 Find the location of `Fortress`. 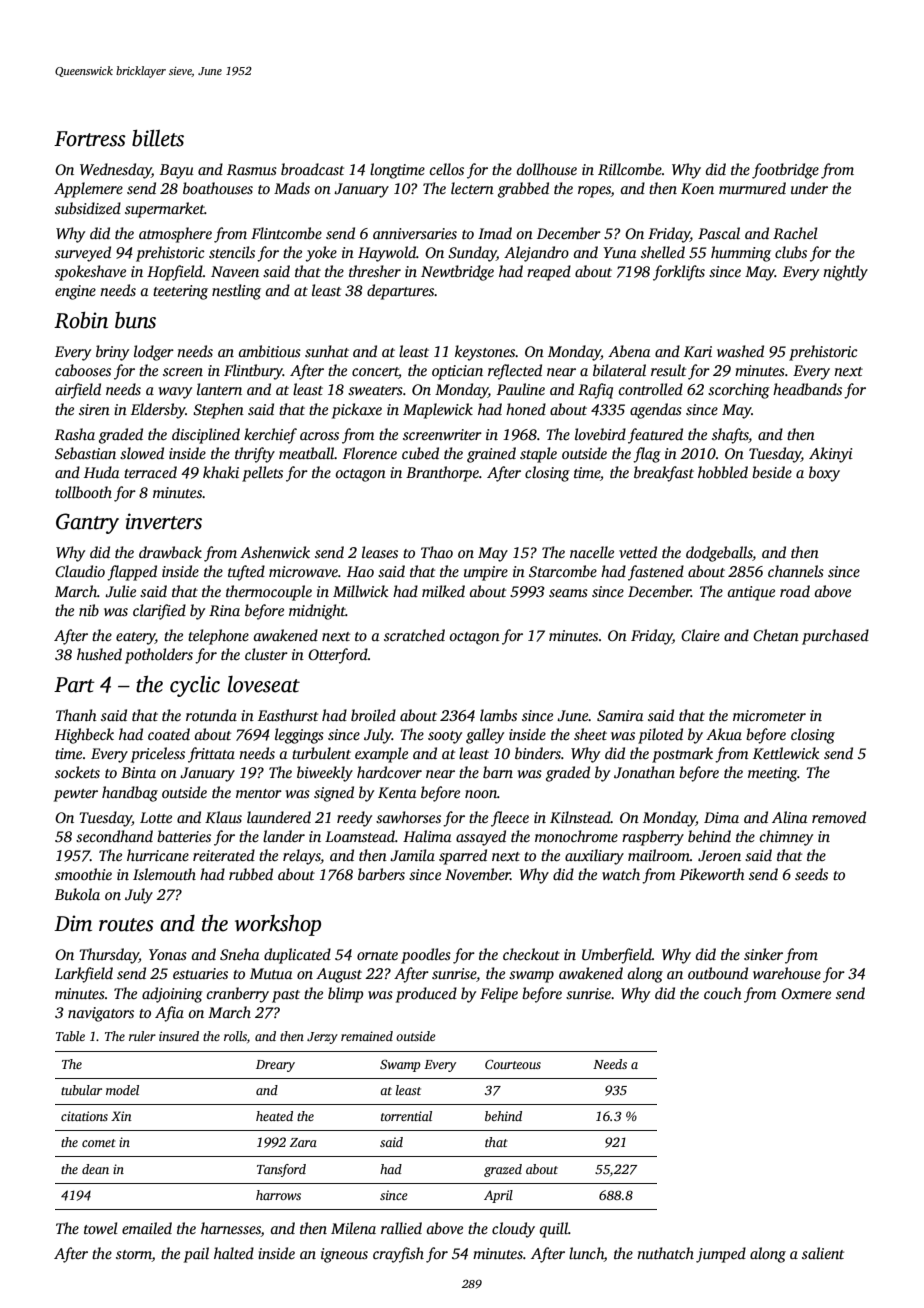

Fortress is located at coordinates (90, 139).
